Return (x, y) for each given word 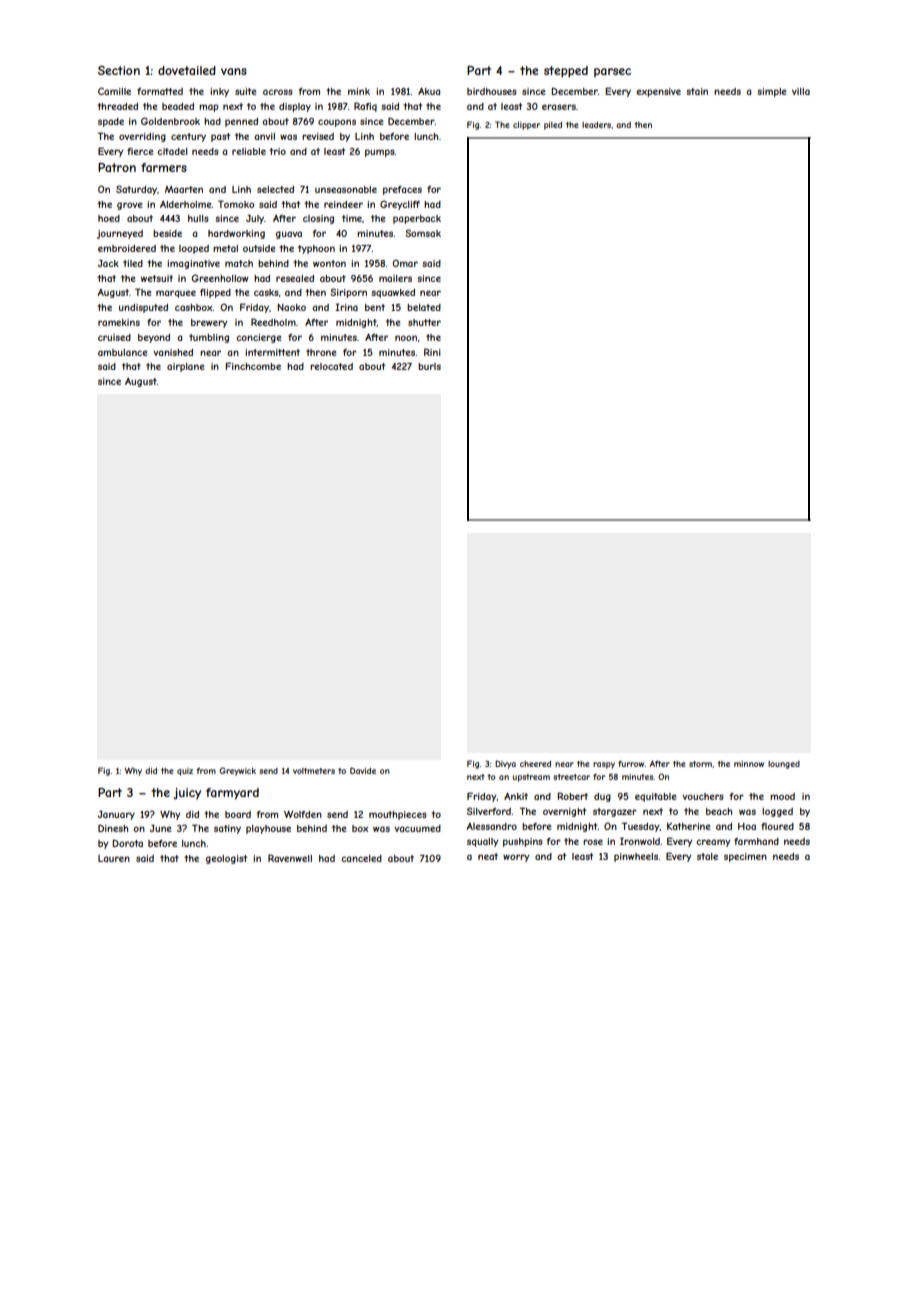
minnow (749, 764)
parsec (612, 73)
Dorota (127, 843)
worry (516, 858)
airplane (185, 367)
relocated (331, 366)
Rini (432, 352)
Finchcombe (253, 366)
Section (119, 70)
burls (429, 366)
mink (359, 91)
